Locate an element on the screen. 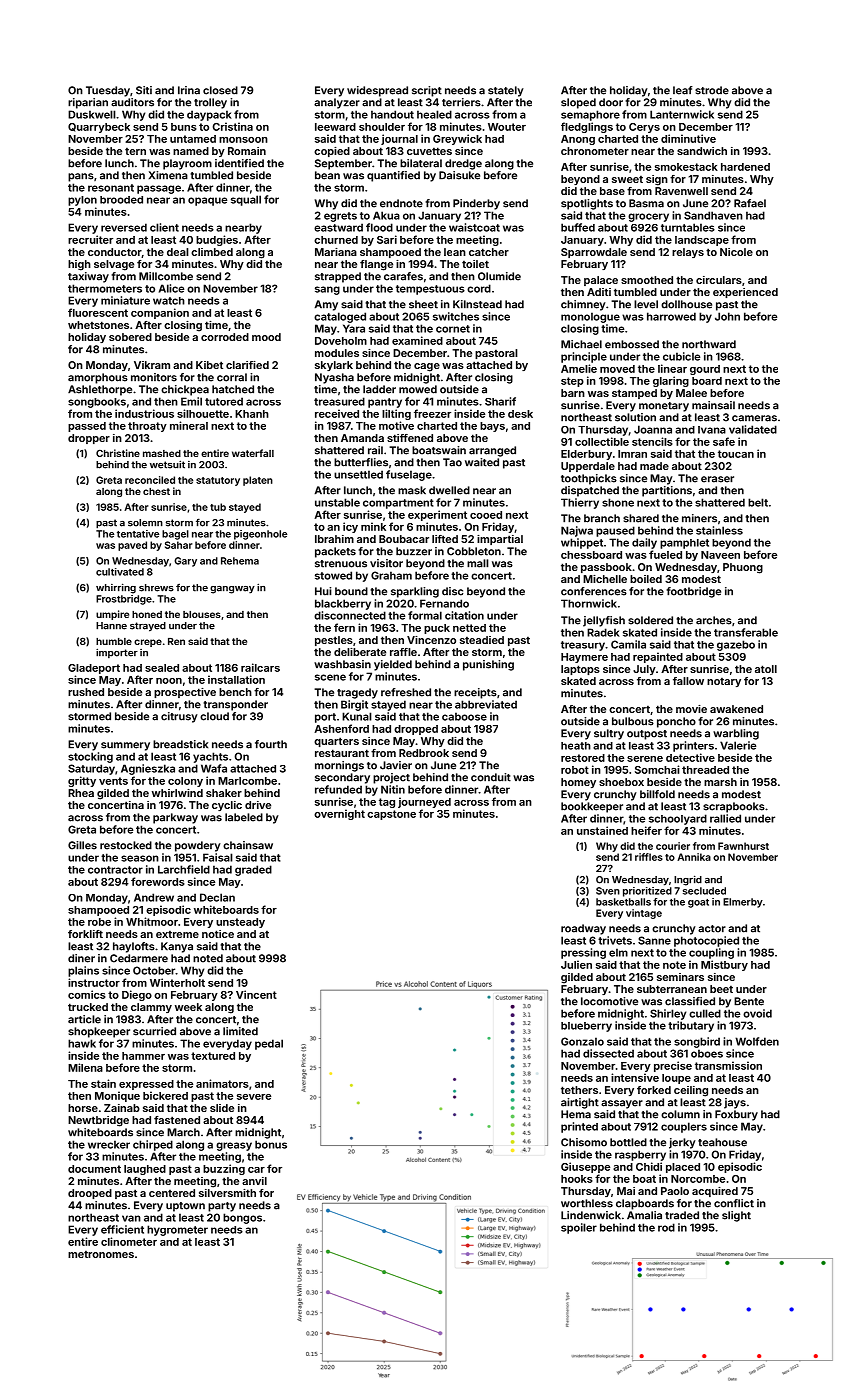 This screenshot has height=1400, width=849. sultry is located at coordinates (609, 734).
